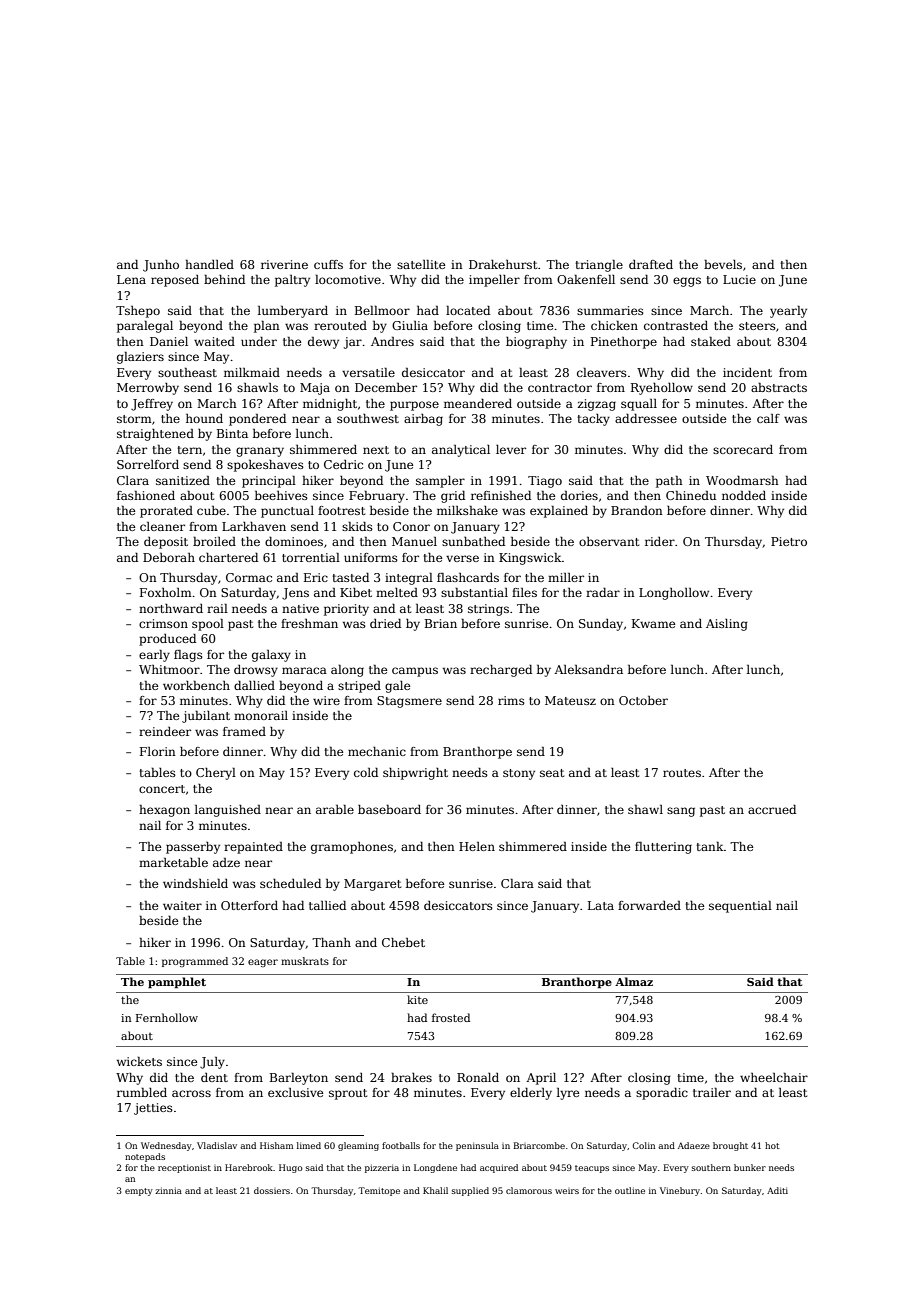 This screenshot has width=924, height=1308. What do you see at coordinates (779, 387) in the screenshot?
I see `abstracts` at bounding box center [779, 387].
